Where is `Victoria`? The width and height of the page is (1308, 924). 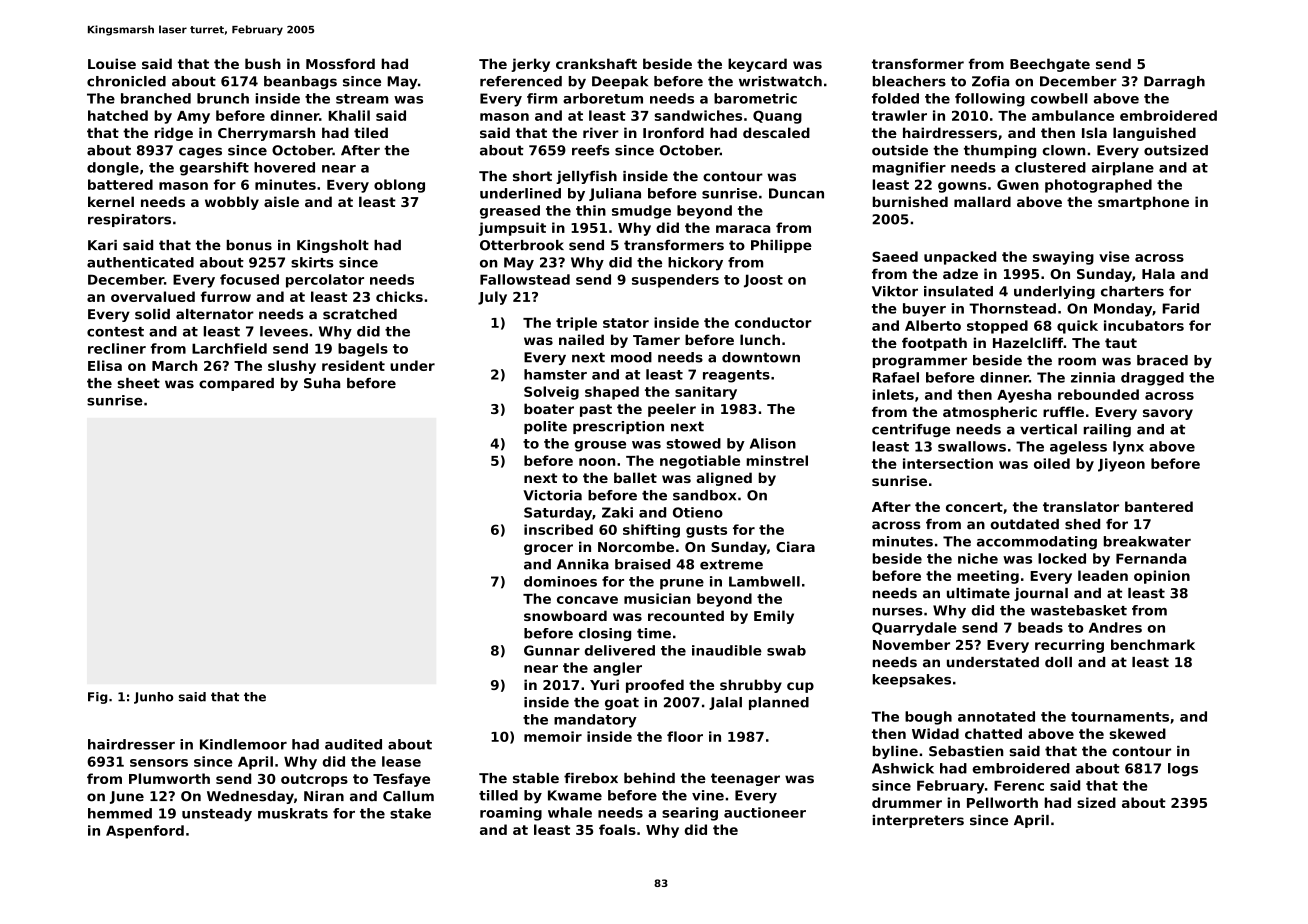
Victoria is located at coordinates (552, 495).
